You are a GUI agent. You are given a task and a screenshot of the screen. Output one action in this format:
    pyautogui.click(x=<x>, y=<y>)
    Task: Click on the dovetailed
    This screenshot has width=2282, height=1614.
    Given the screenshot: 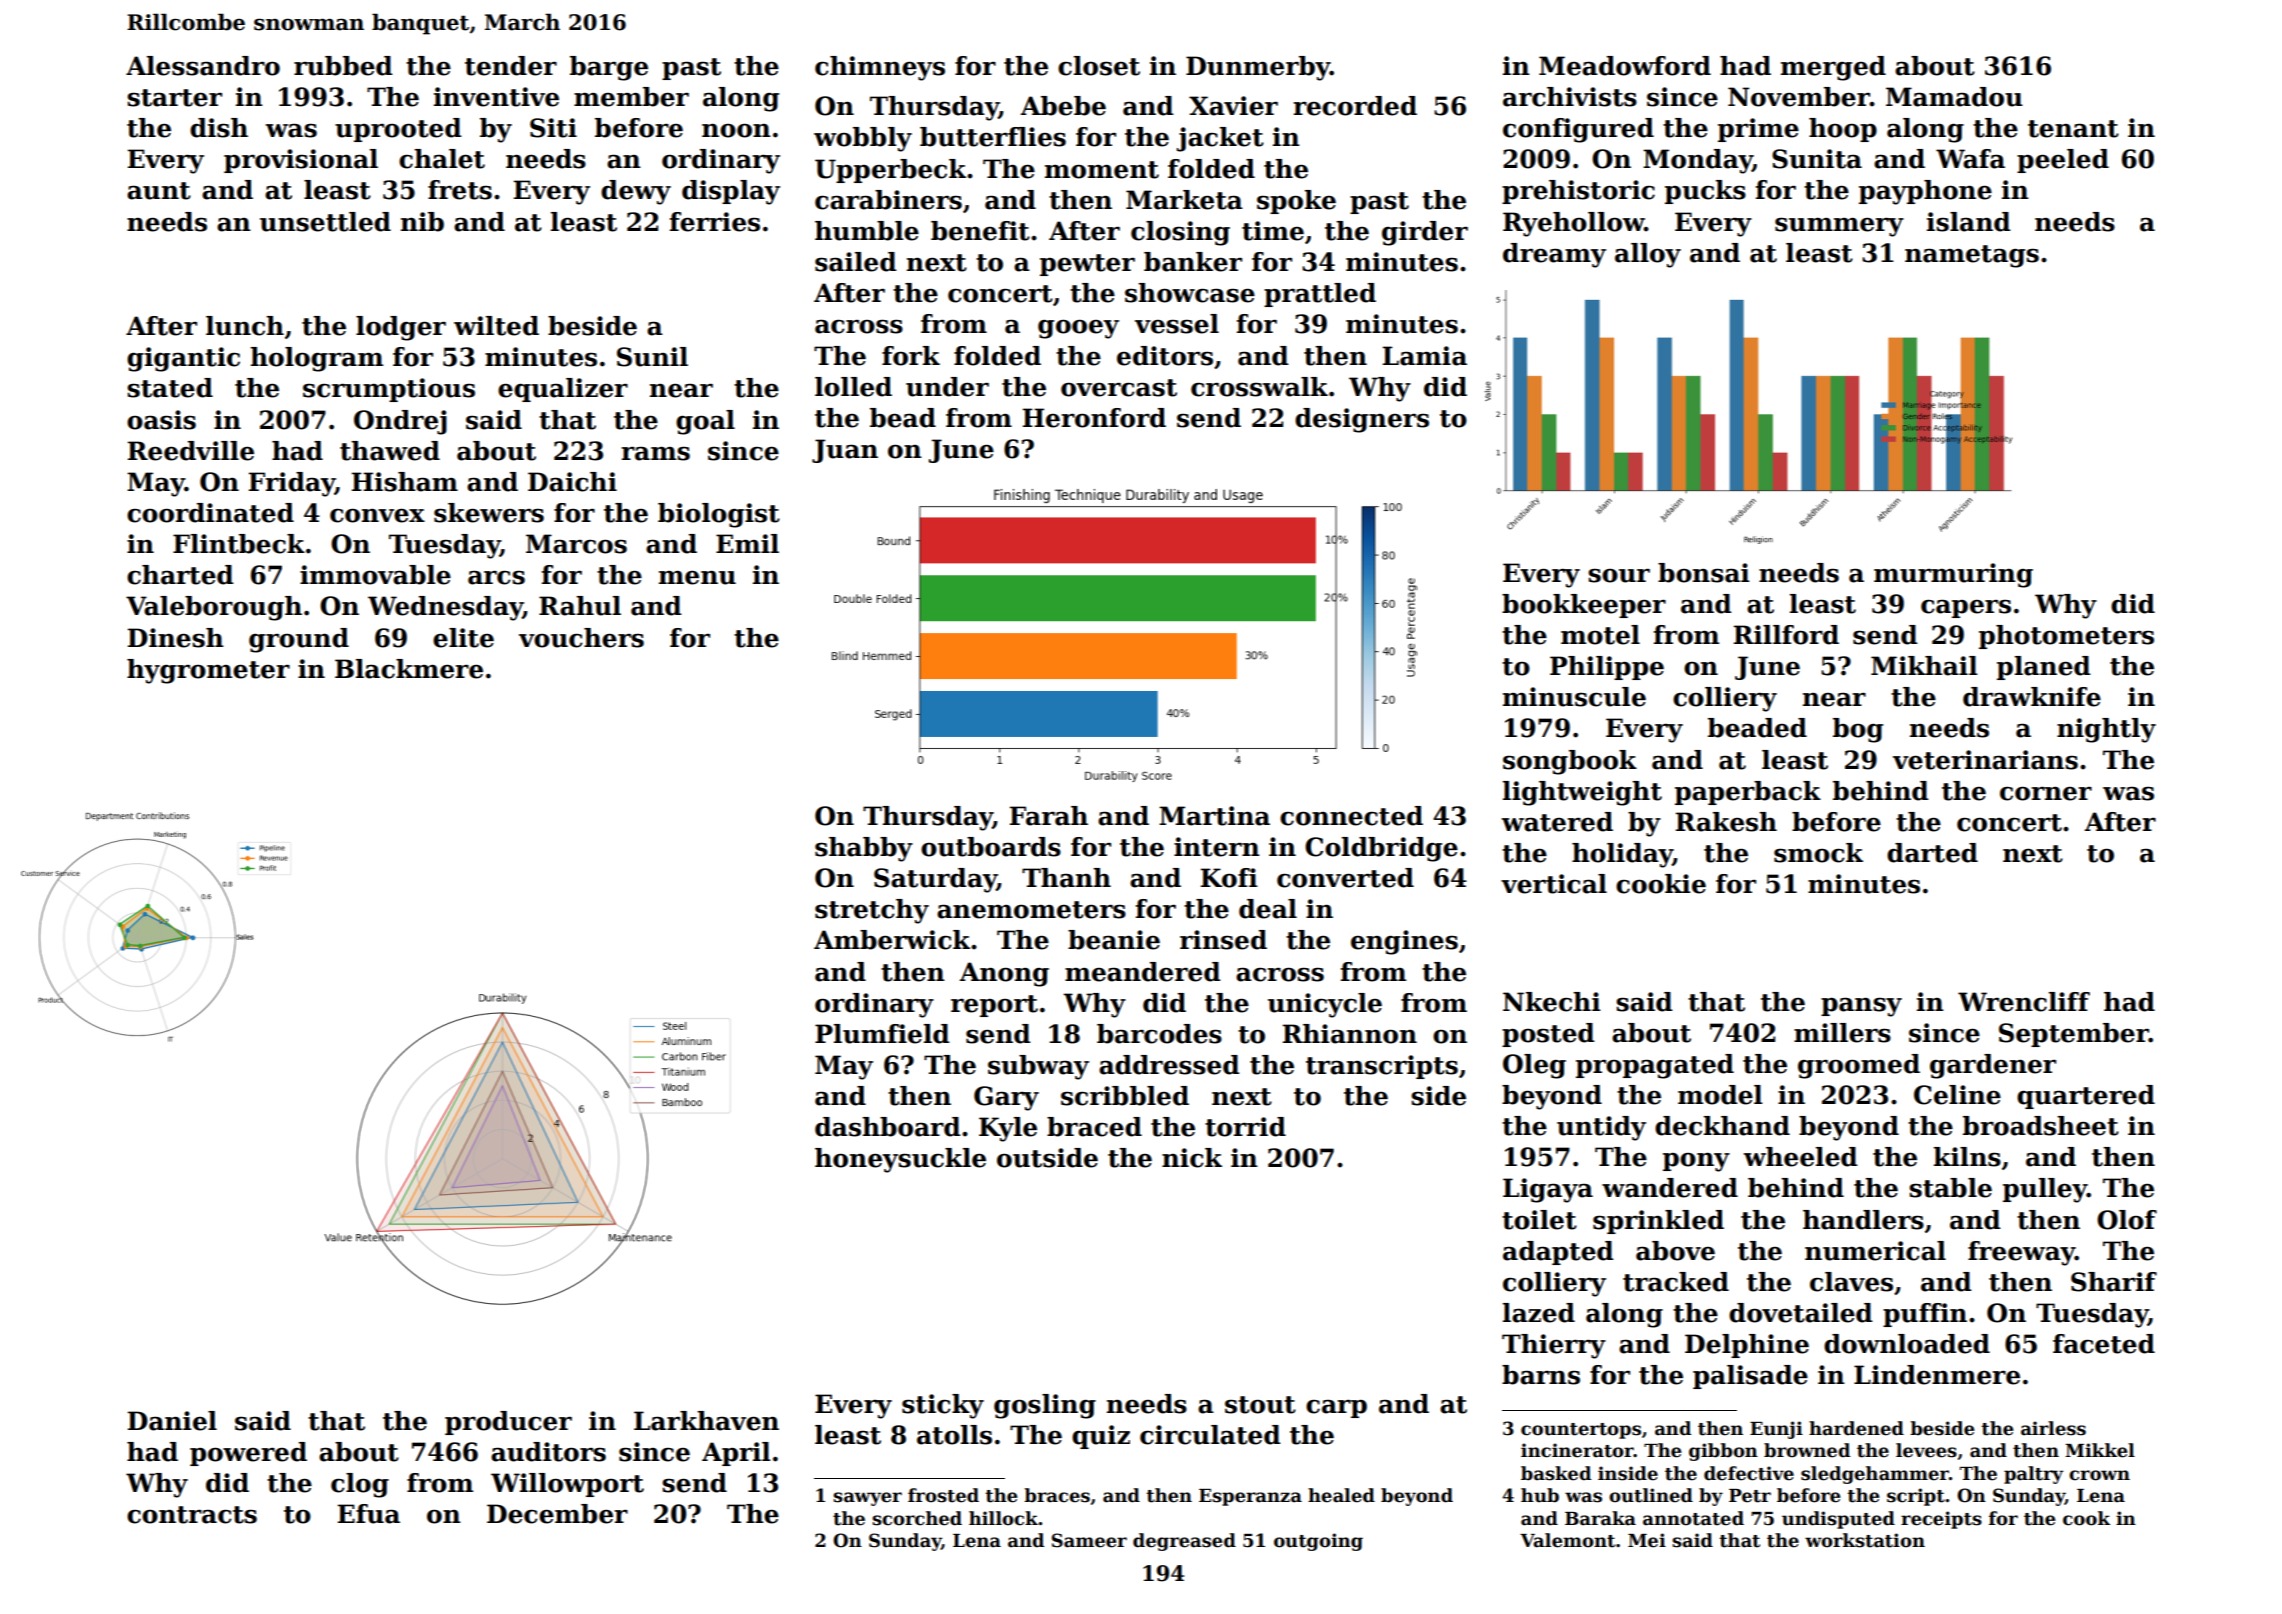 What is the action you would take?
    pyautogui.click(x=1801, y=1313)
